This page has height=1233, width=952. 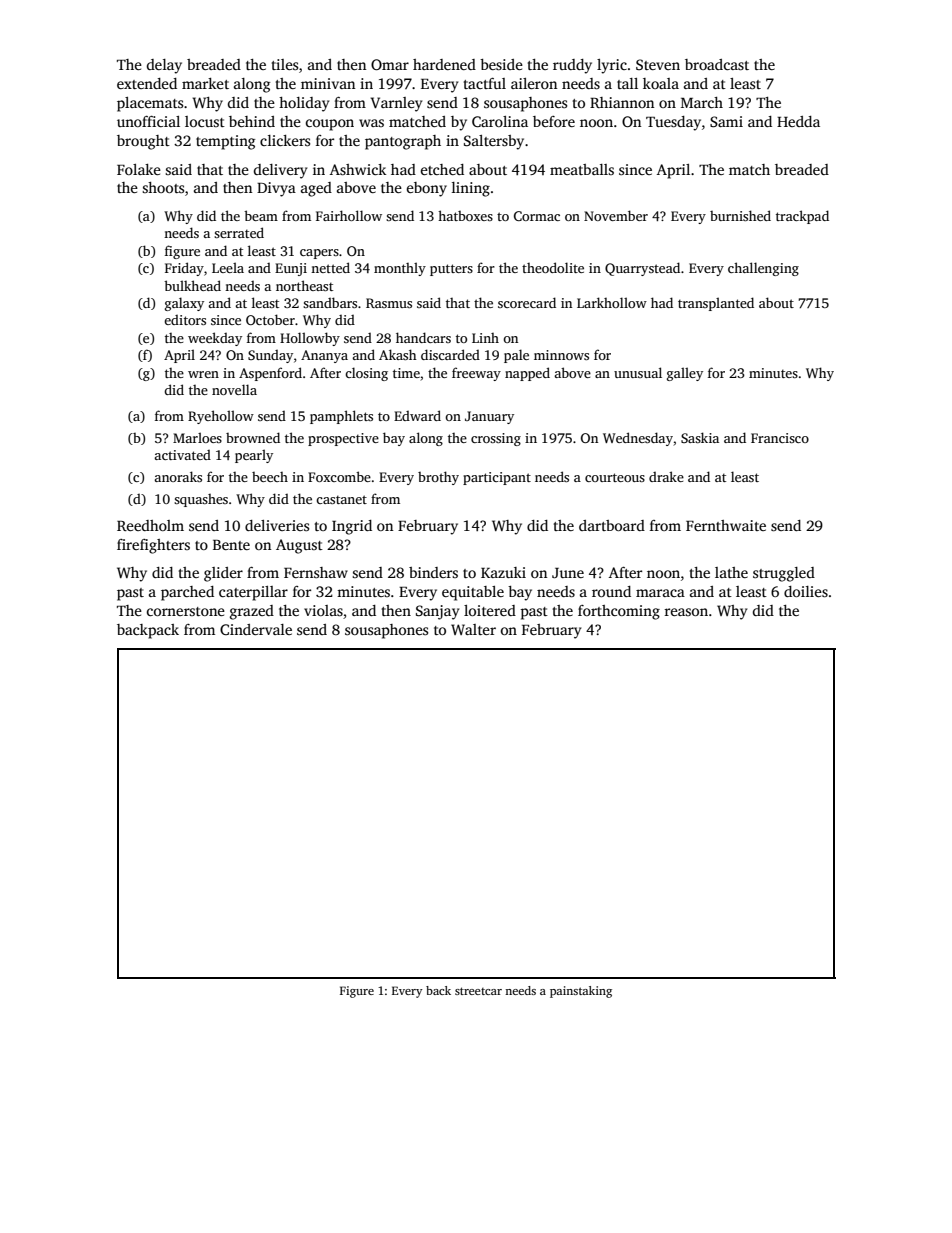 I want to click on Reedholm, so click(x=150, y=525).
